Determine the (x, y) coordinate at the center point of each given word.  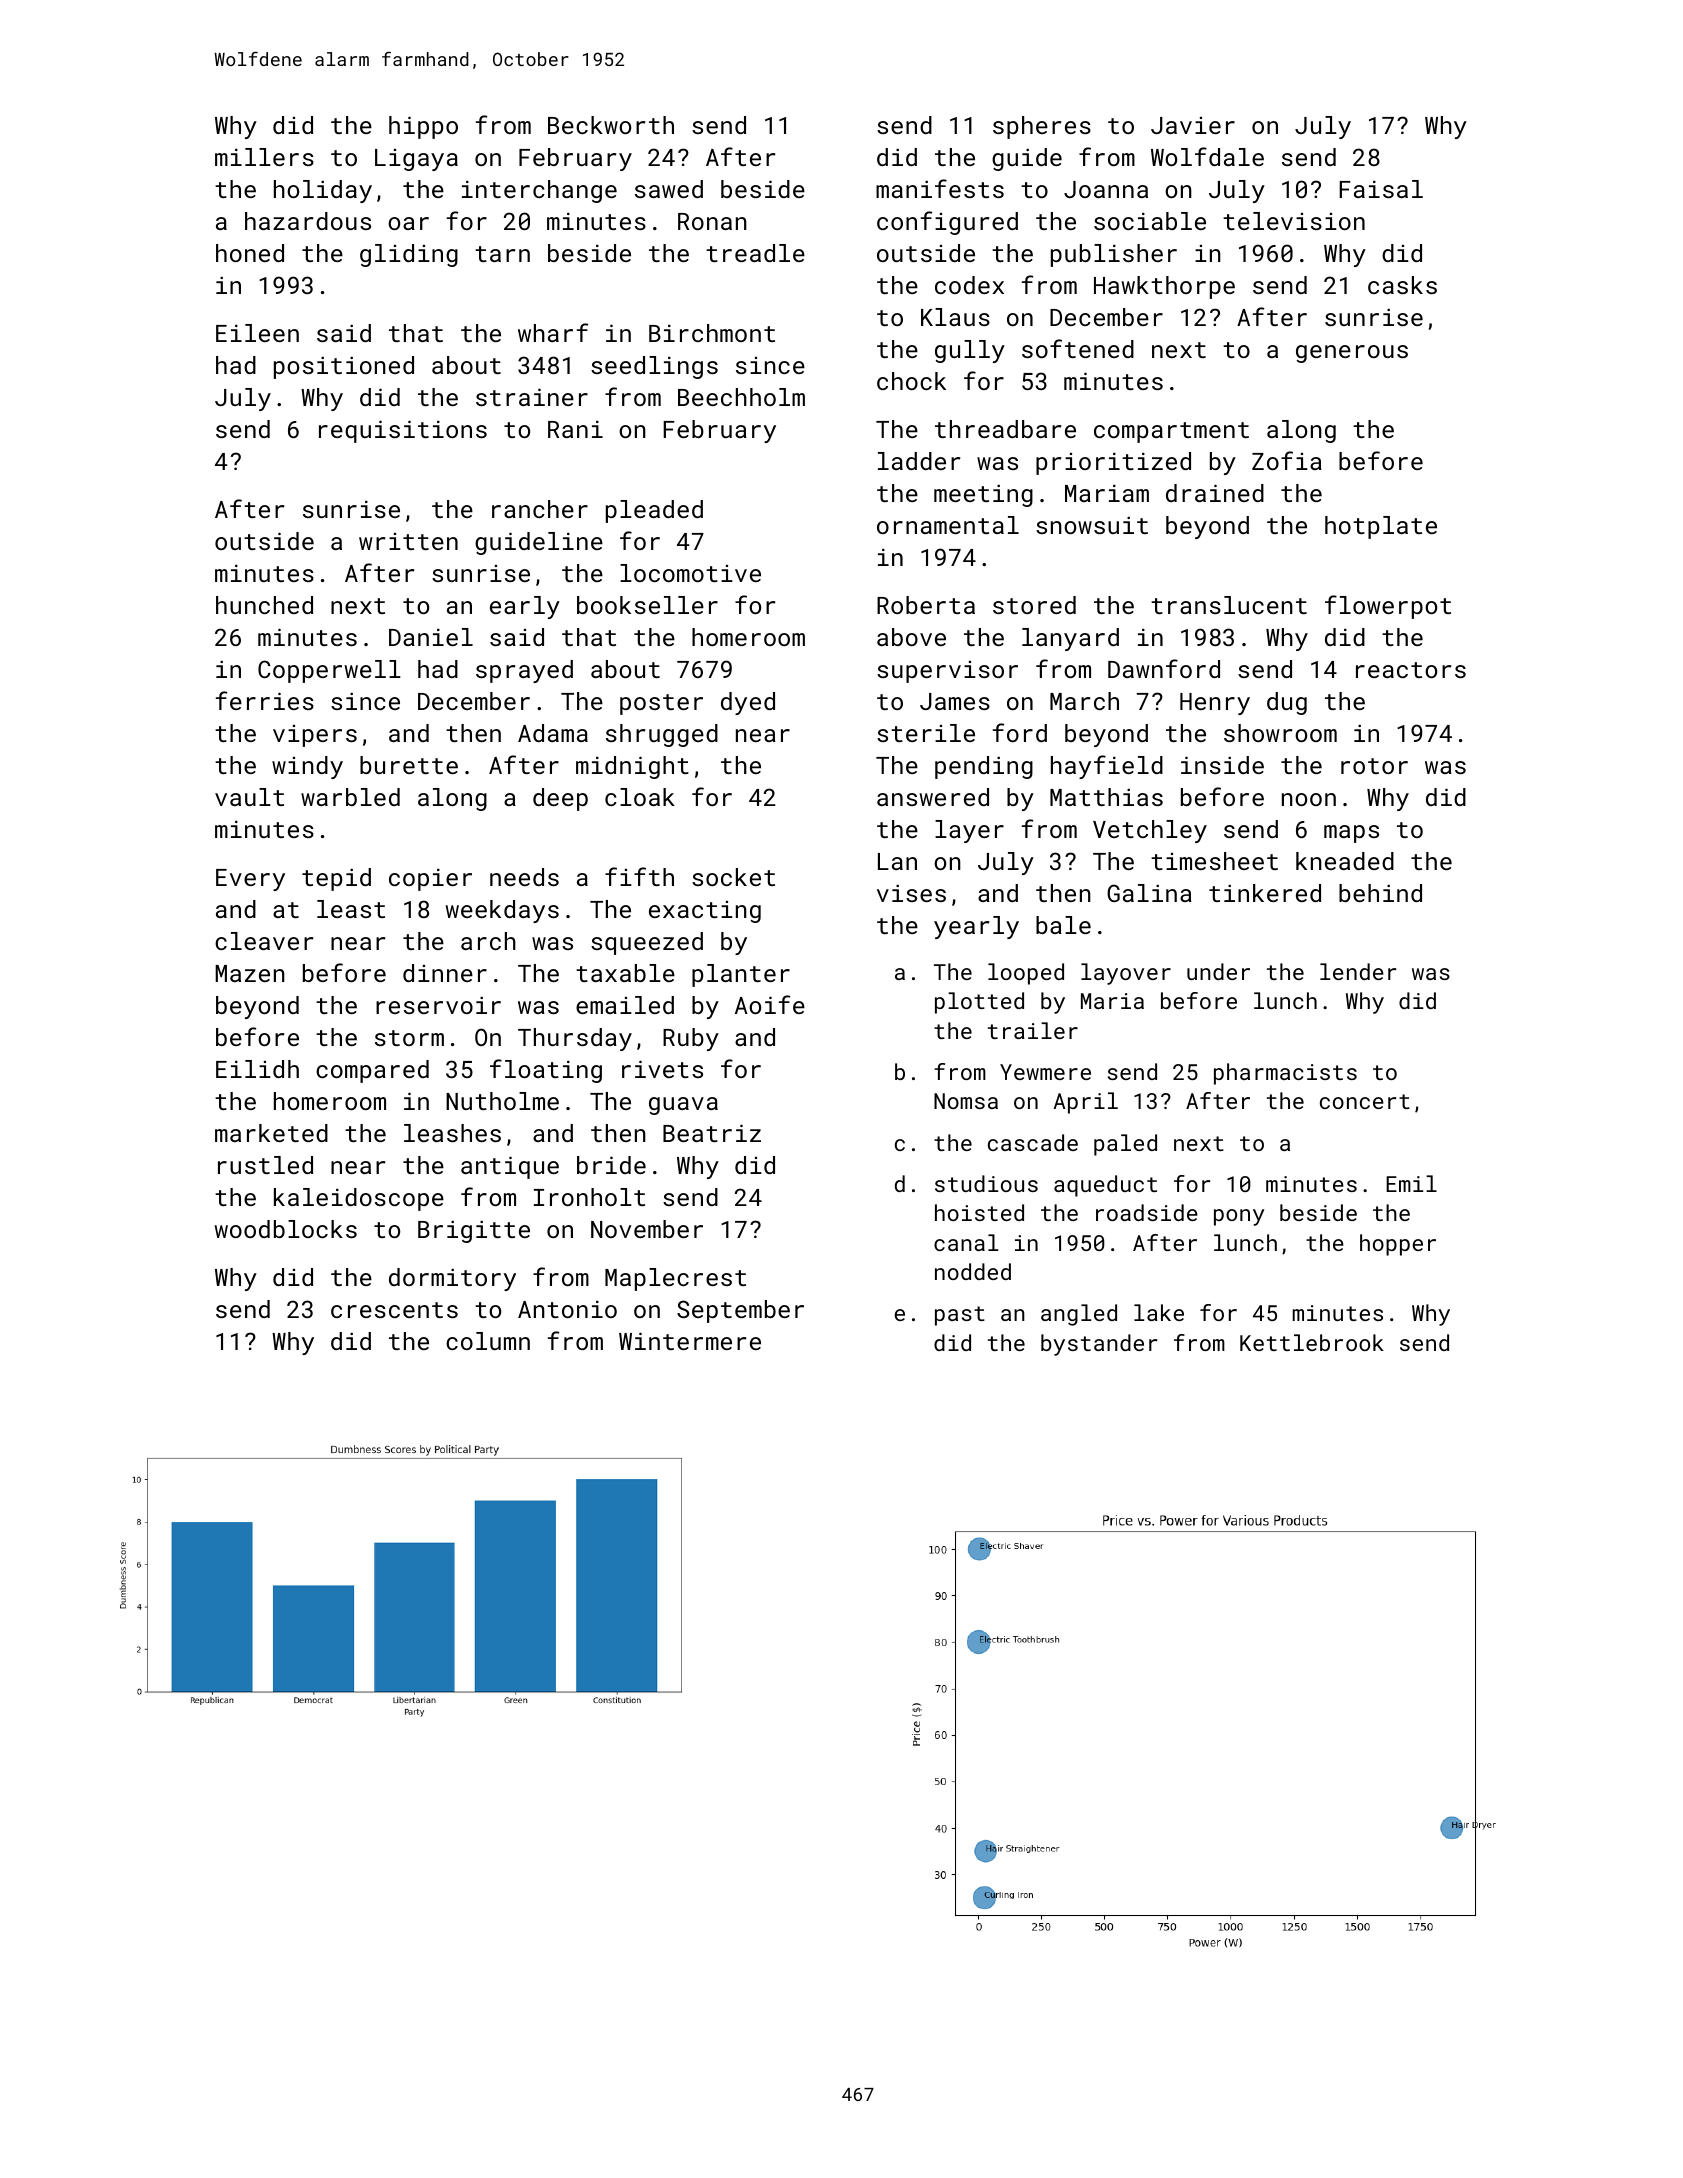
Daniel (431, 637)
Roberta (926, 605)
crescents (394, 1310)
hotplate (1381, 527)
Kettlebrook (1312, 1342)
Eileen (257, 333)
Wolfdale (1207, 156)
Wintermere (690, 1341)
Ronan (712, 221)
